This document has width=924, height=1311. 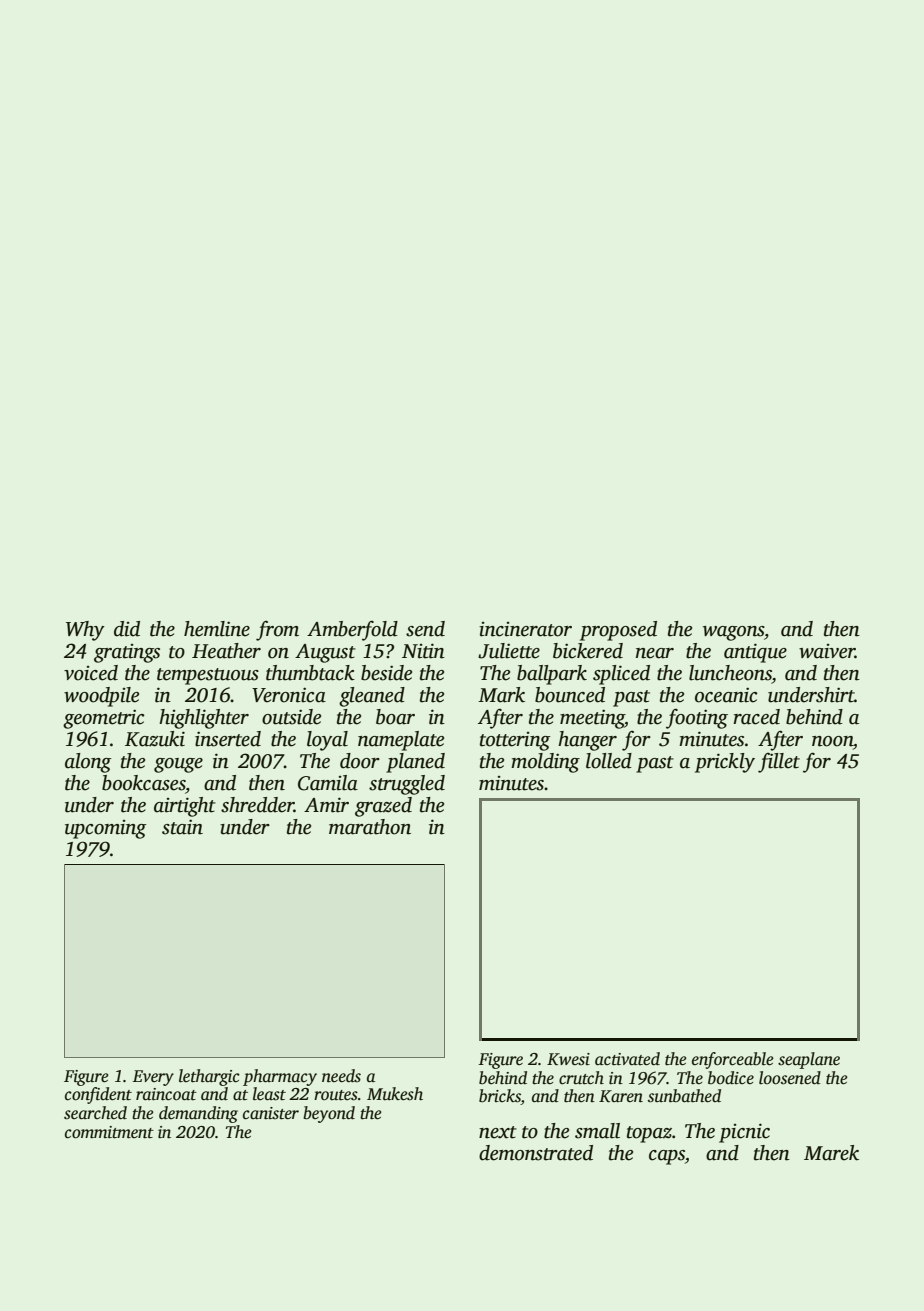 I want to click on upcoming, so click(x=105, y=829).
